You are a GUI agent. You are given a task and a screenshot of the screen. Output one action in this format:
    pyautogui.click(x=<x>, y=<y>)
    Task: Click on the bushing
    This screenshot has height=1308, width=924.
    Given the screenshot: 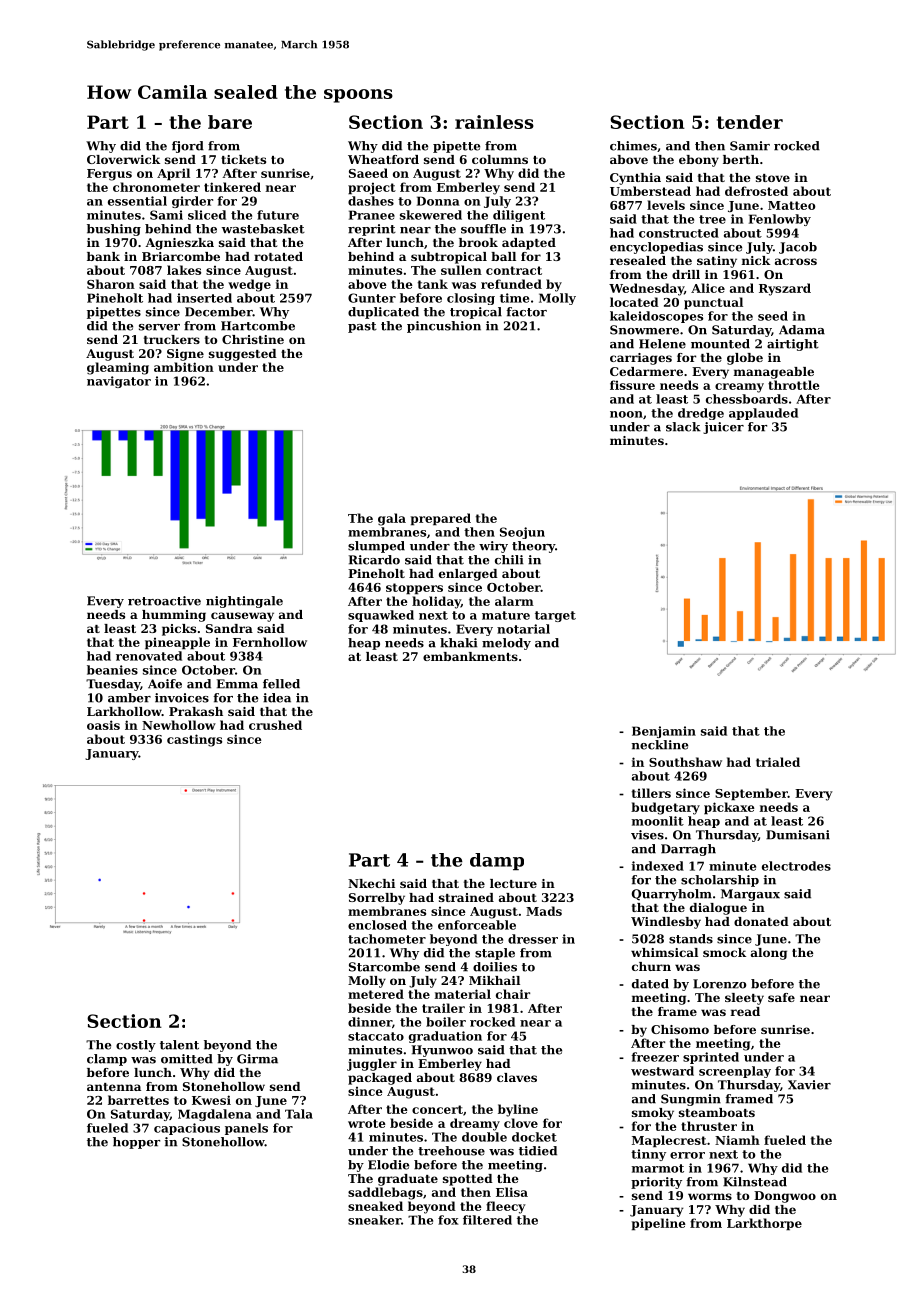 What is the action you would take?
    pyautogui.click(x=114, y=230)
